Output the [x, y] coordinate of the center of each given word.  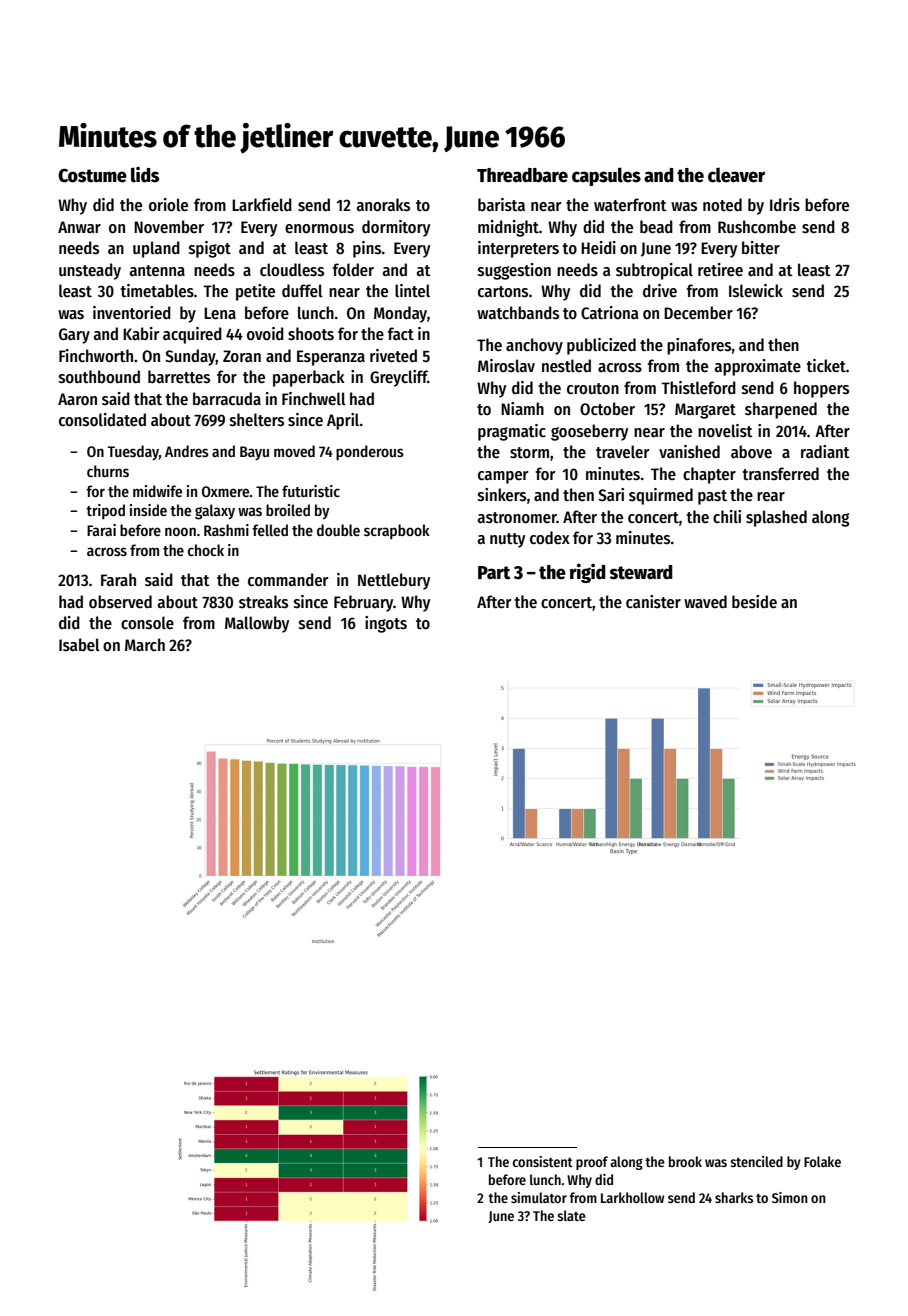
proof [592, 1163]
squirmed [661, 496]
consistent [543, 1161]
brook [685, 1161]
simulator [539, 1197]
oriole [168, 205]
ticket [826, 366]
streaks [263, 602]
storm [529, 453]
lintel [412, 291]
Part [494, 573]
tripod [105, 511]
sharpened [781, 410]
